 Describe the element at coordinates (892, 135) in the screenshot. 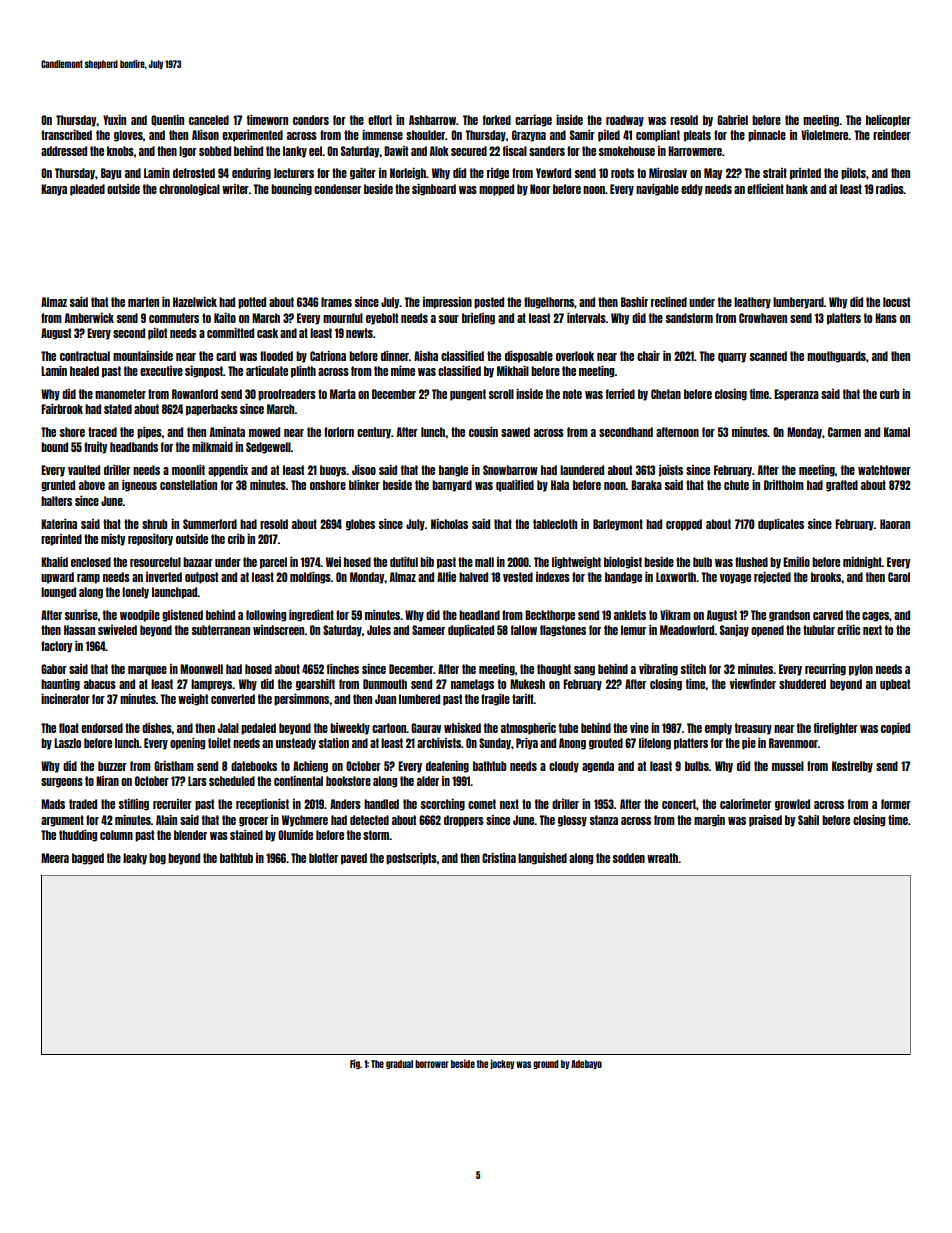

I see `reindeer` at that location.
